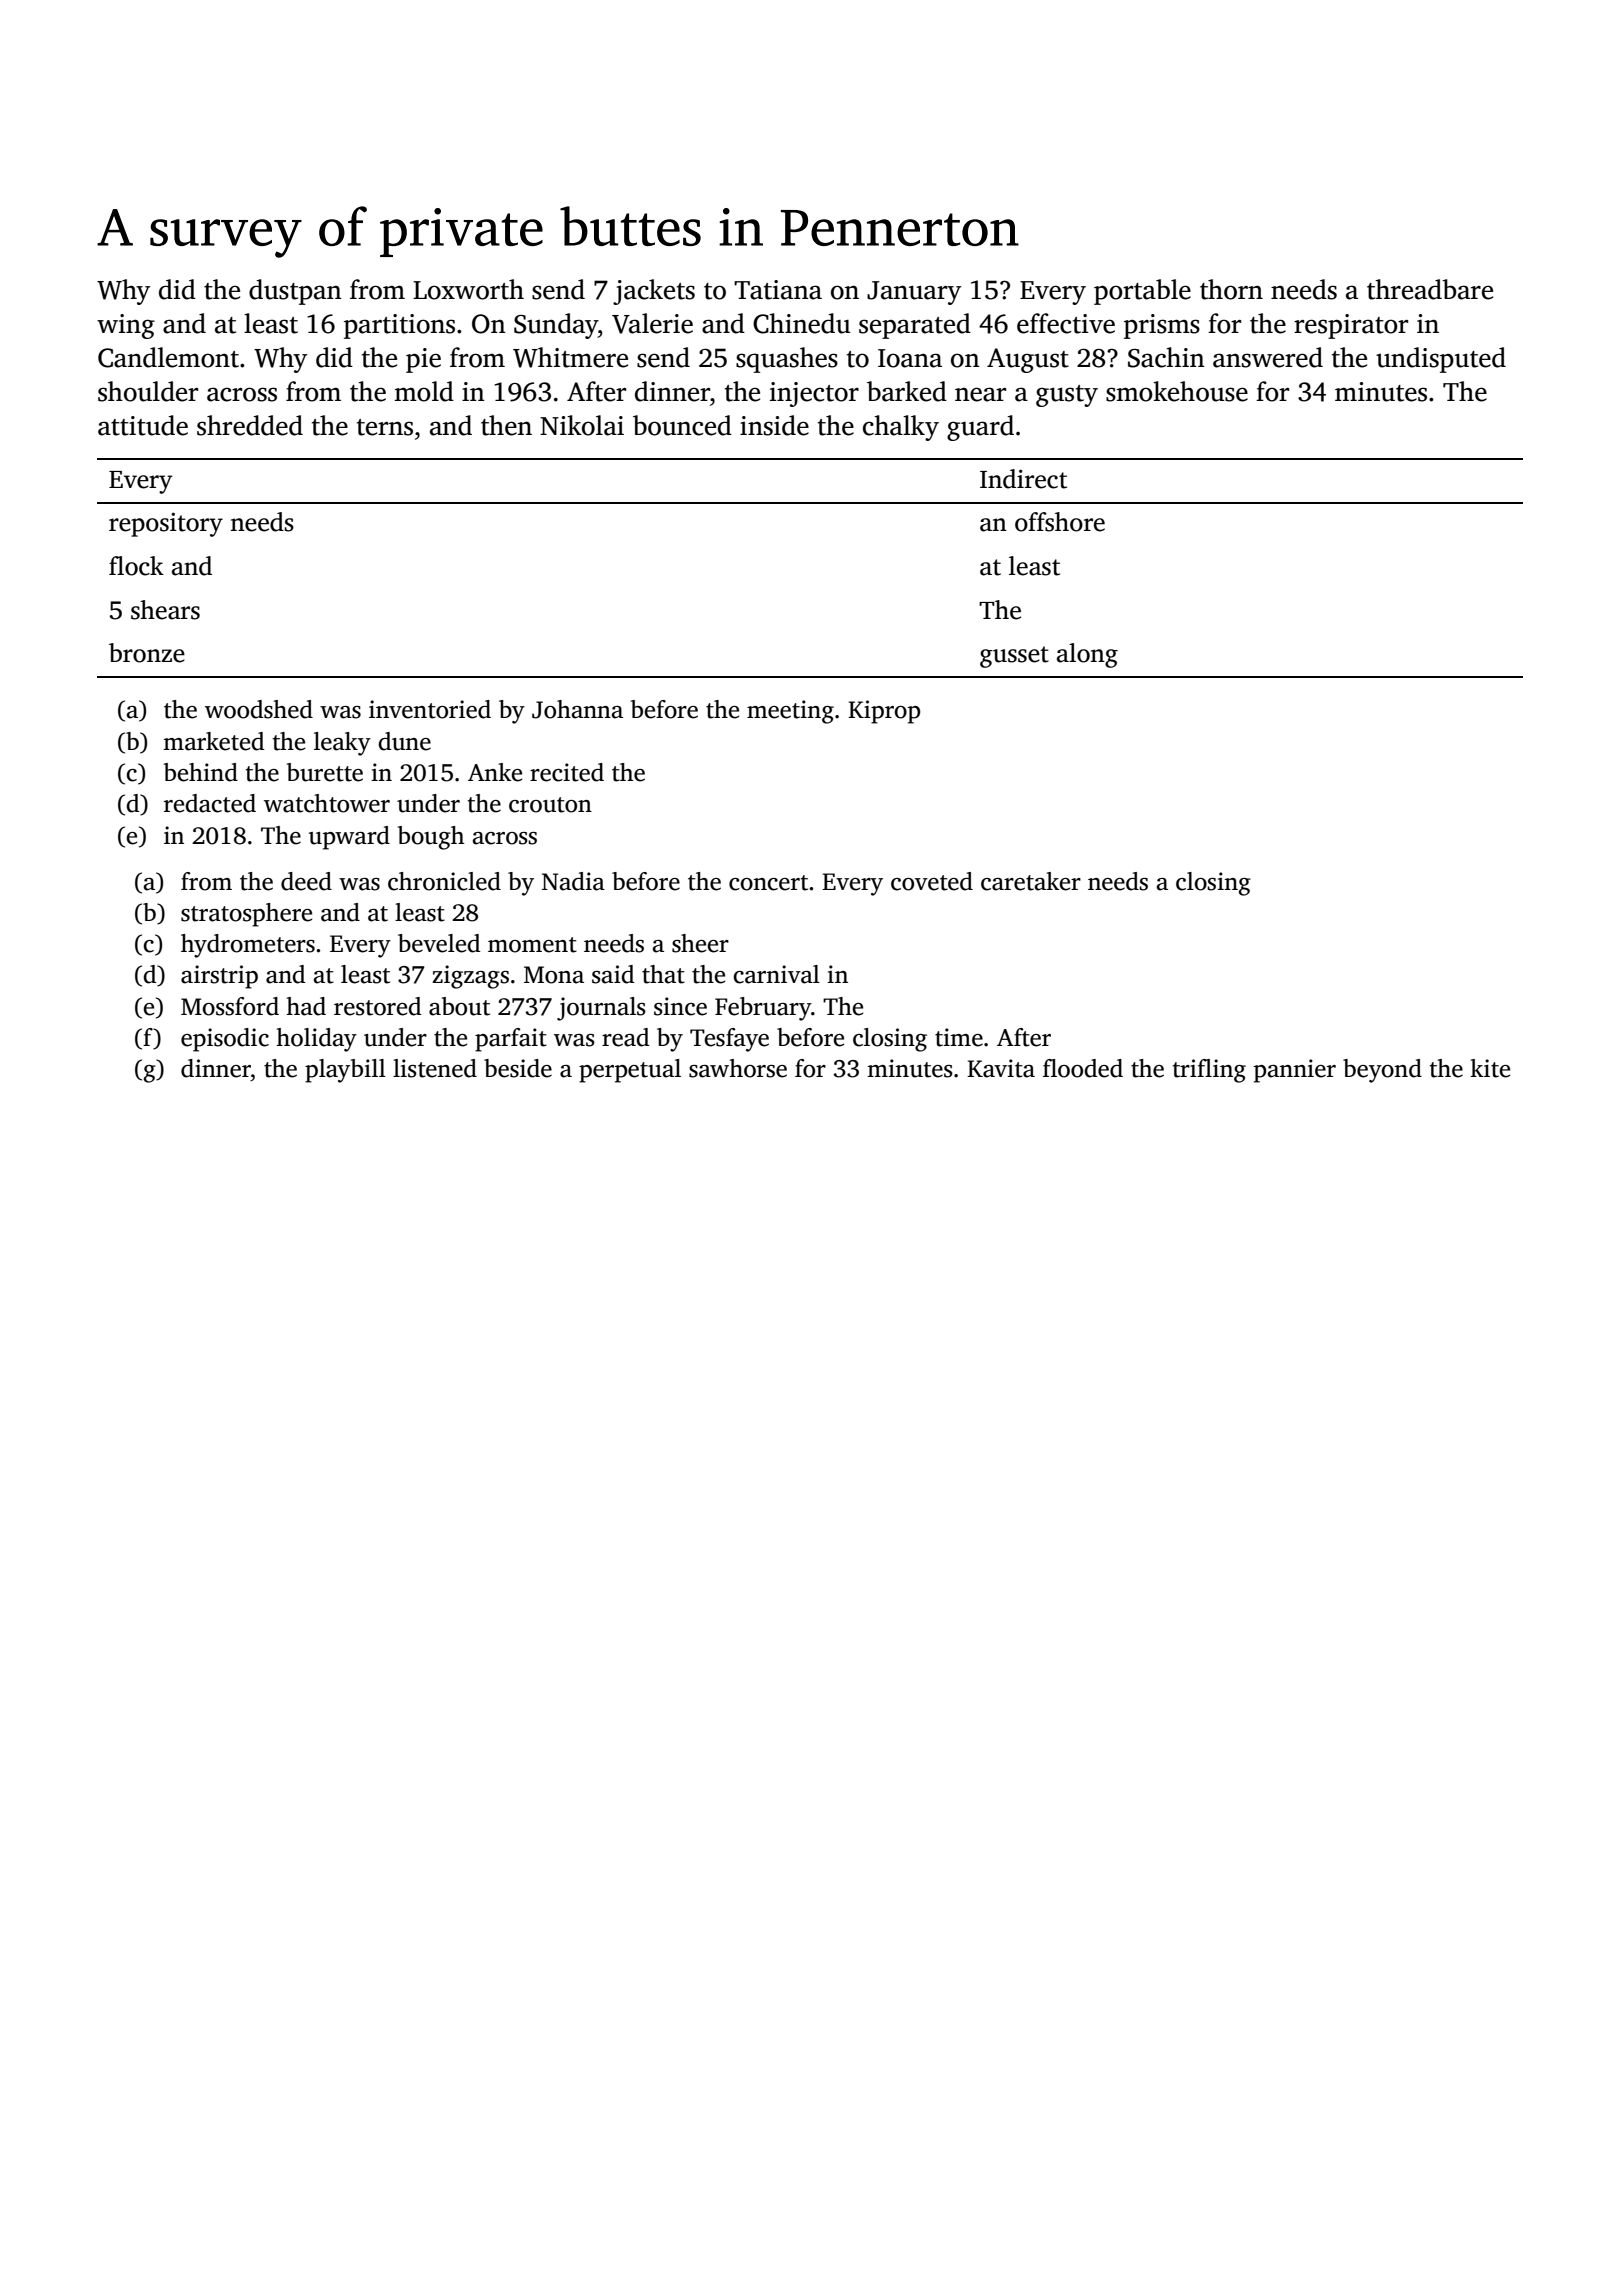 This image has width=1620, height=2292. I want to click on along, so click(1087, 655).
